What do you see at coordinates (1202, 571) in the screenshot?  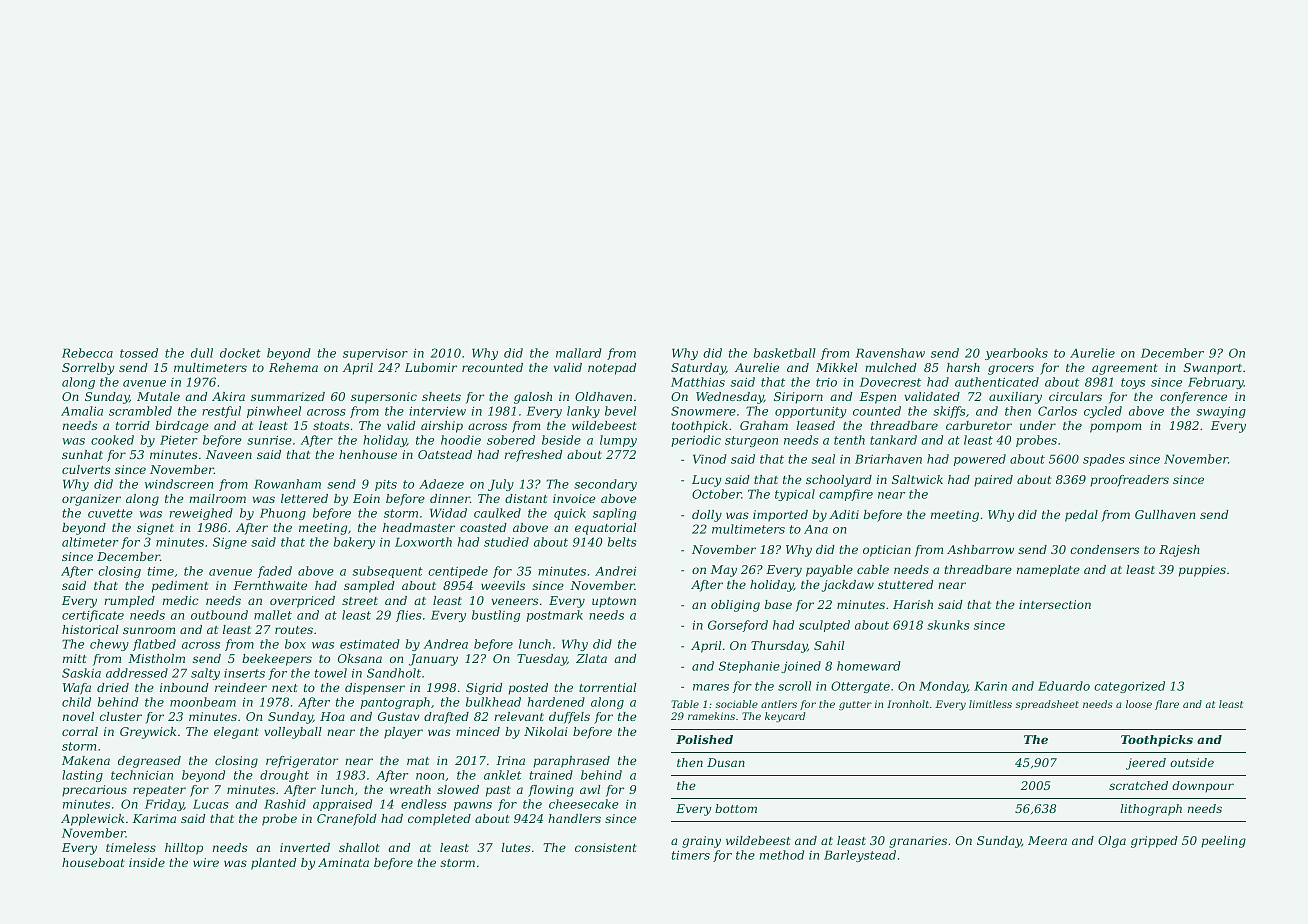 I see `puppies` at bounding box center [1202, 571].
